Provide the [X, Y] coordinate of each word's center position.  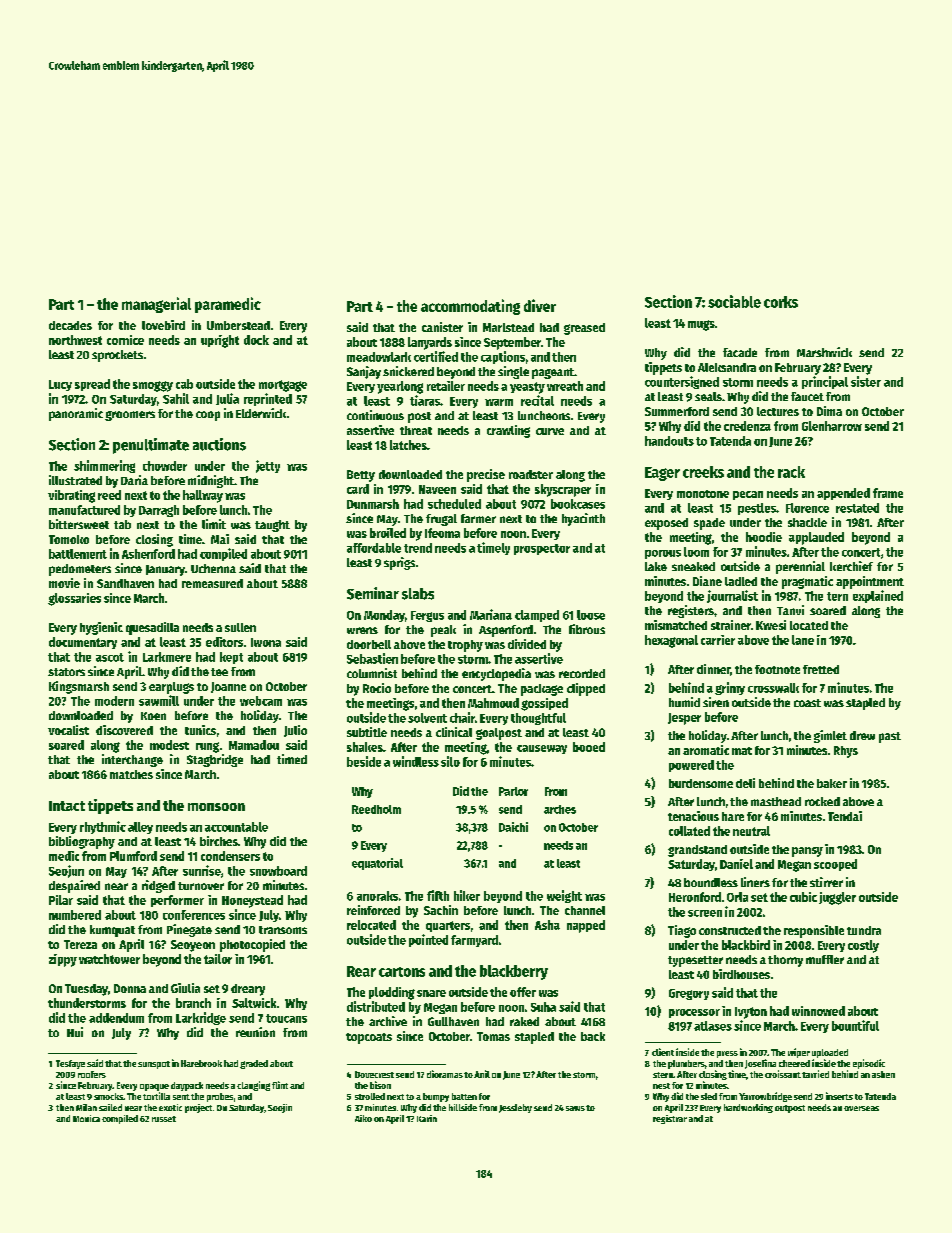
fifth [438, 895]
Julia [227, 399]
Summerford [677, 411]
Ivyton [751, 1013]
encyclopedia [496, 674]
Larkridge [201, 1018]
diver [540, 305]
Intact [67, 806]
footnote [777, 669]
